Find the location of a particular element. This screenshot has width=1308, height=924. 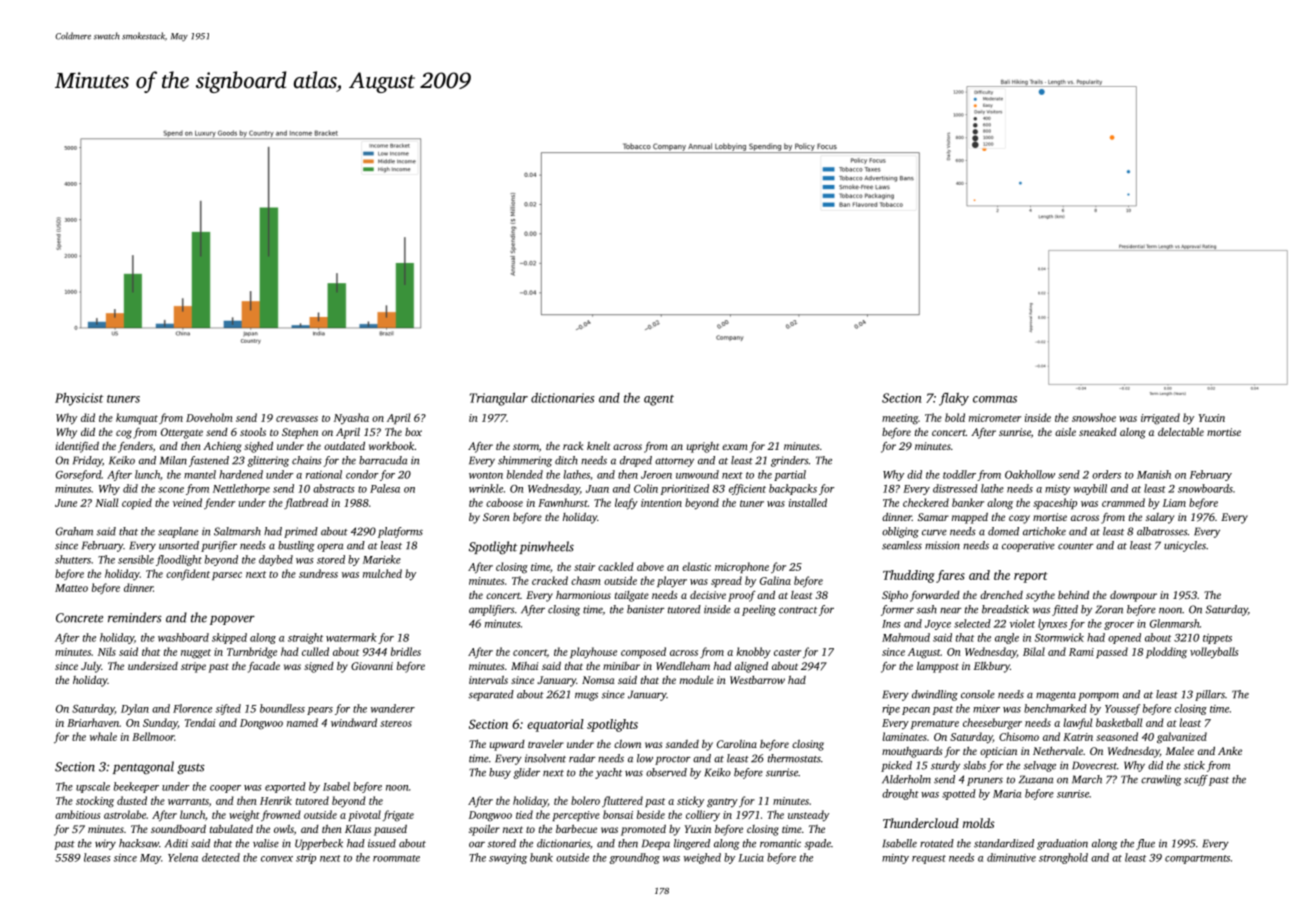

Milan is located at coordinates (173, 460).
